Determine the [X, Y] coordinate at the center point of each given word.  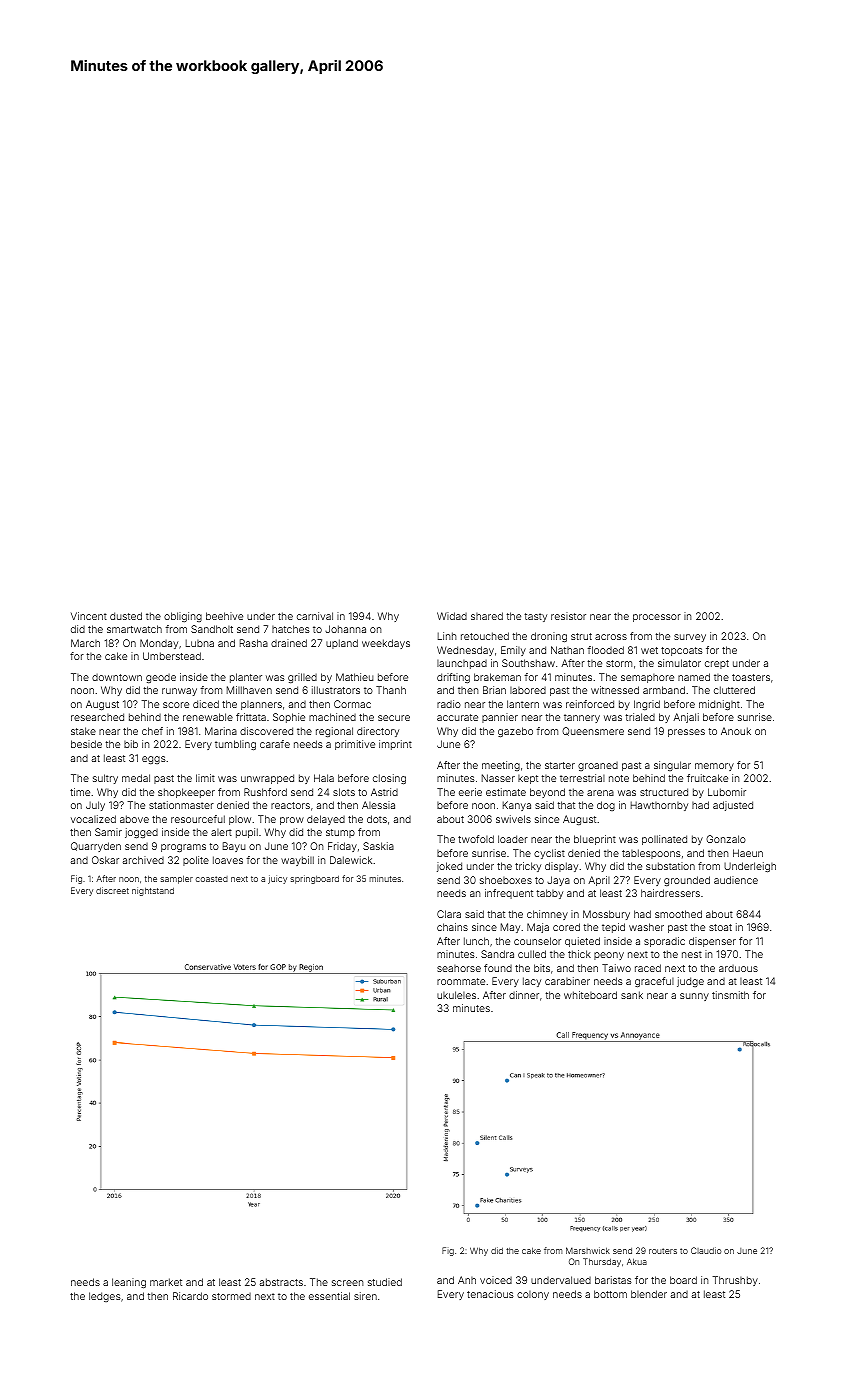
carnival [315, 616]
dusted [126, 616]
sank [632, 995]
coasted [211, 879]
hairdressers [670, 893]
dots [377, 819]
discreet [112, 890]
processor [657, 618]
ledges [105, 1297]
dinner [524, 995]
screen [348, 1283]
